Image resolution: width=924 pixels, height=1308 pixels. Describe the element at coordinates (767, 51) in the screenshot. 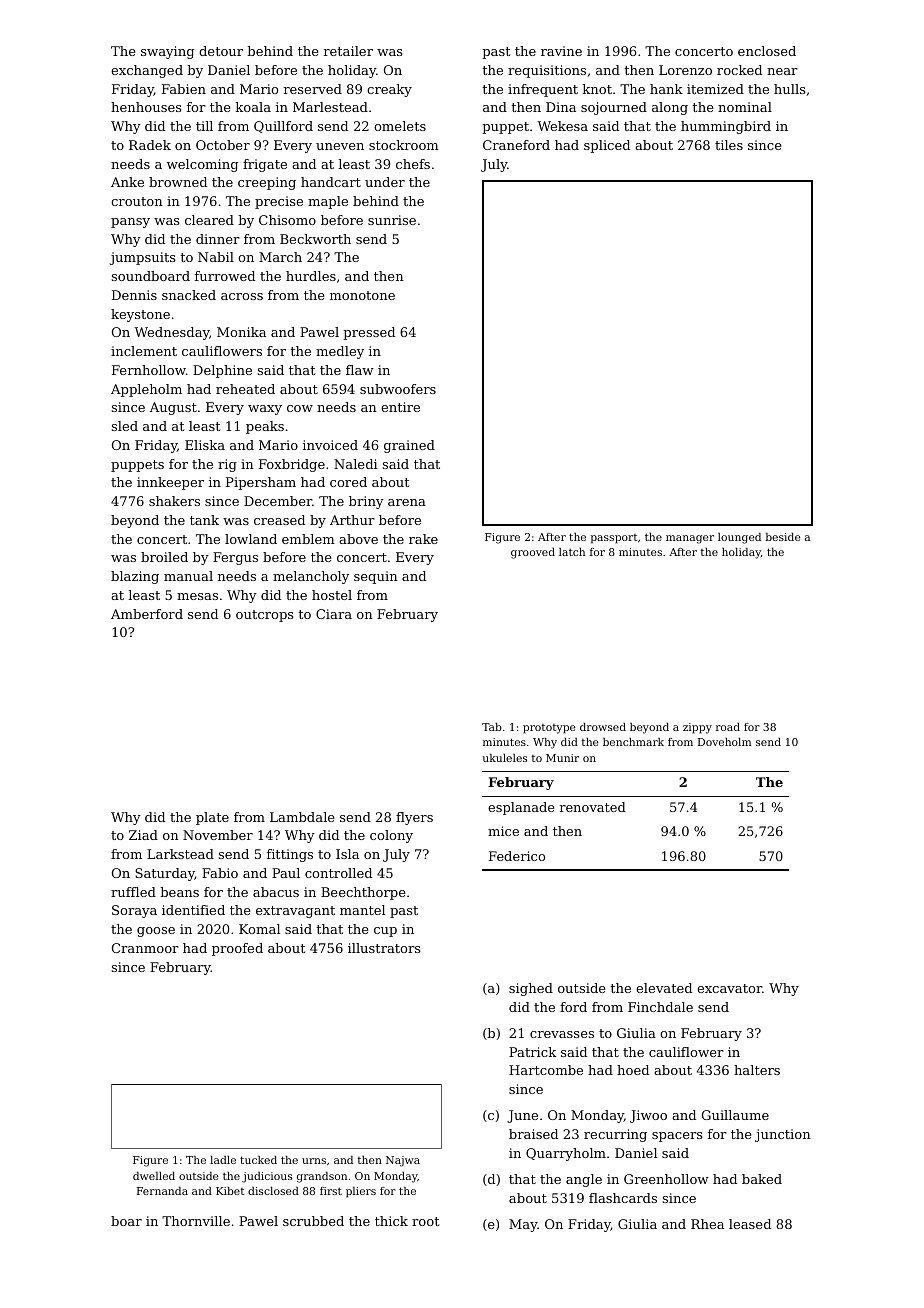

I see `enclosed` at that location.
